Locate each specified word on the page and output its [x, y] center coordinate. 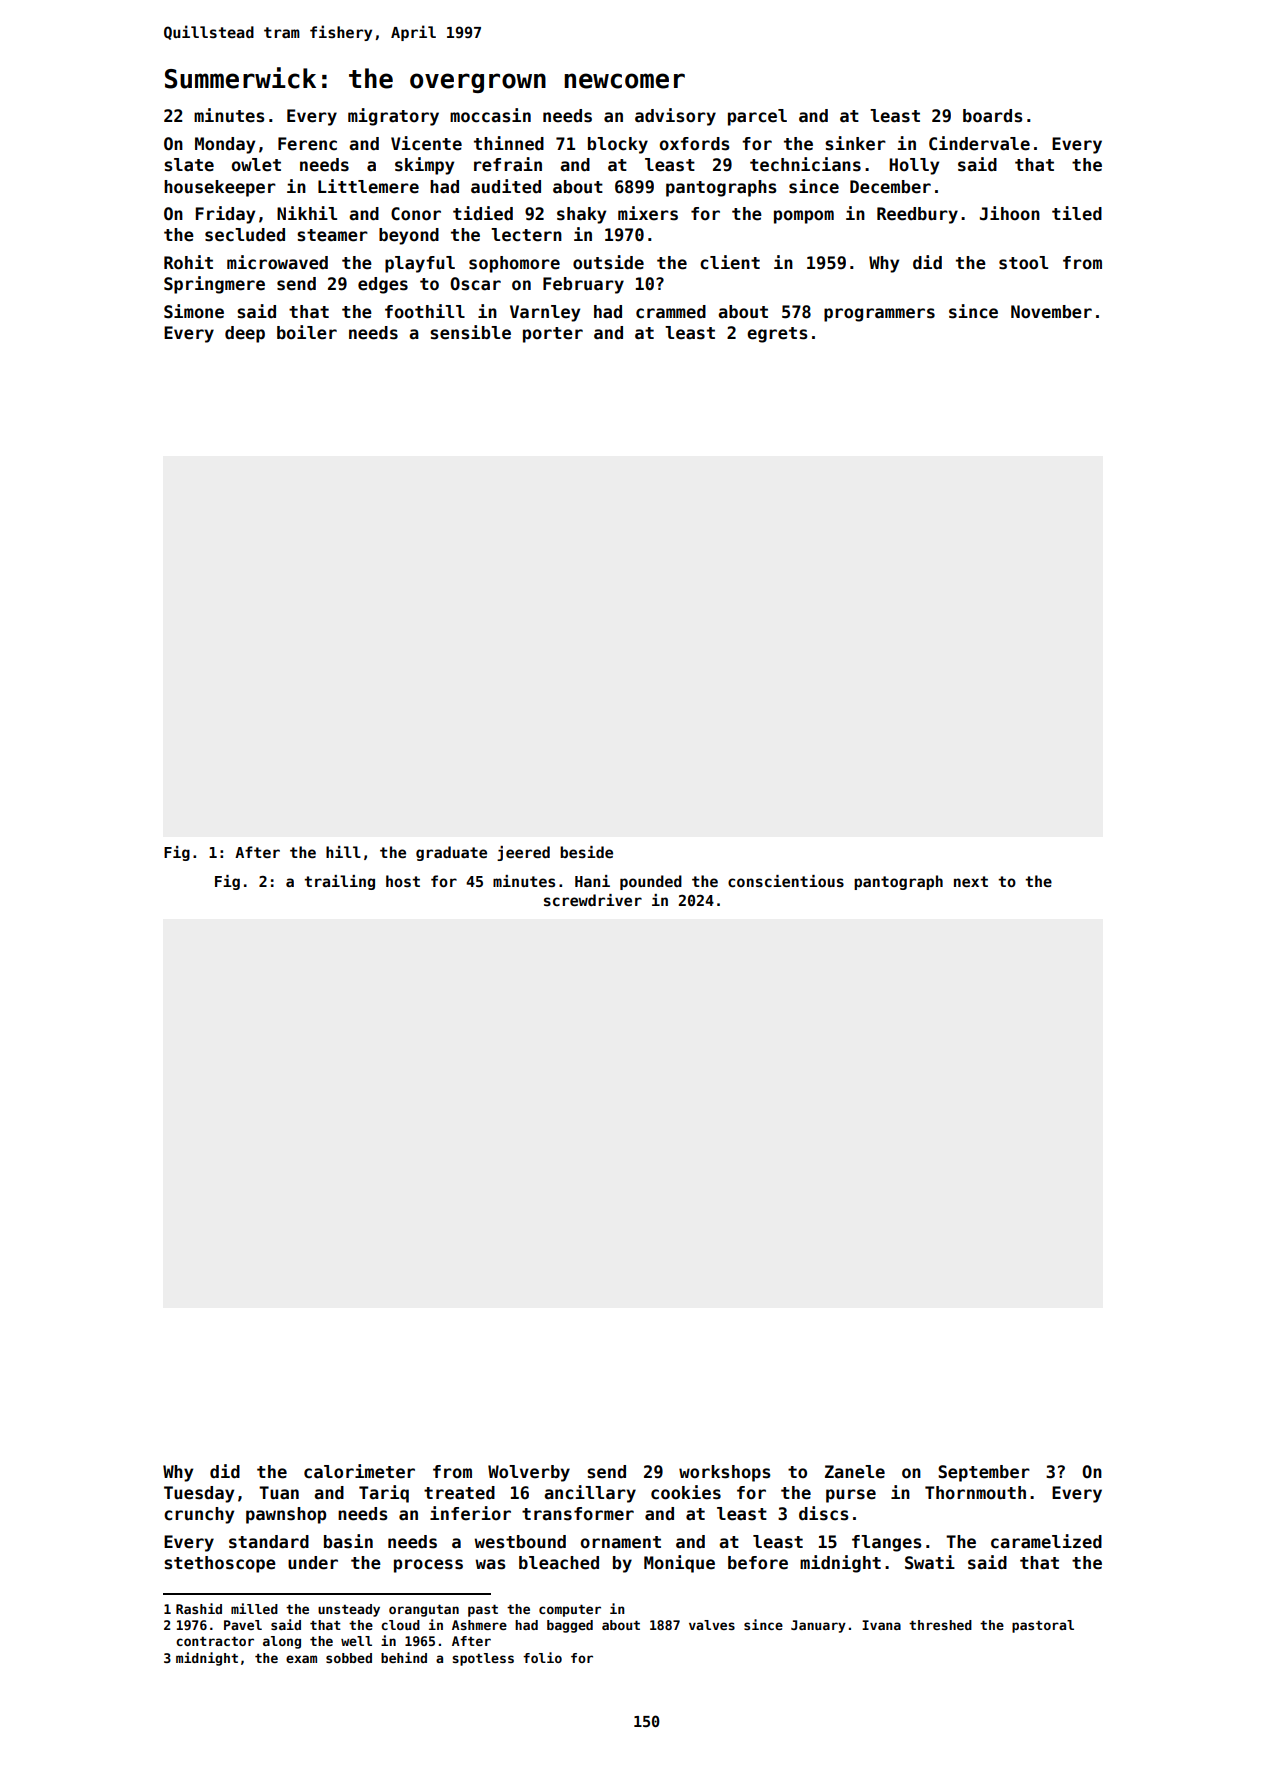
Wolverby [529, 1473]
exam [301, 1659]
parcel [757, 117]
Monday [225, 145]
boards [993, 116]
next [971, 881]
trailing [339, 882]
